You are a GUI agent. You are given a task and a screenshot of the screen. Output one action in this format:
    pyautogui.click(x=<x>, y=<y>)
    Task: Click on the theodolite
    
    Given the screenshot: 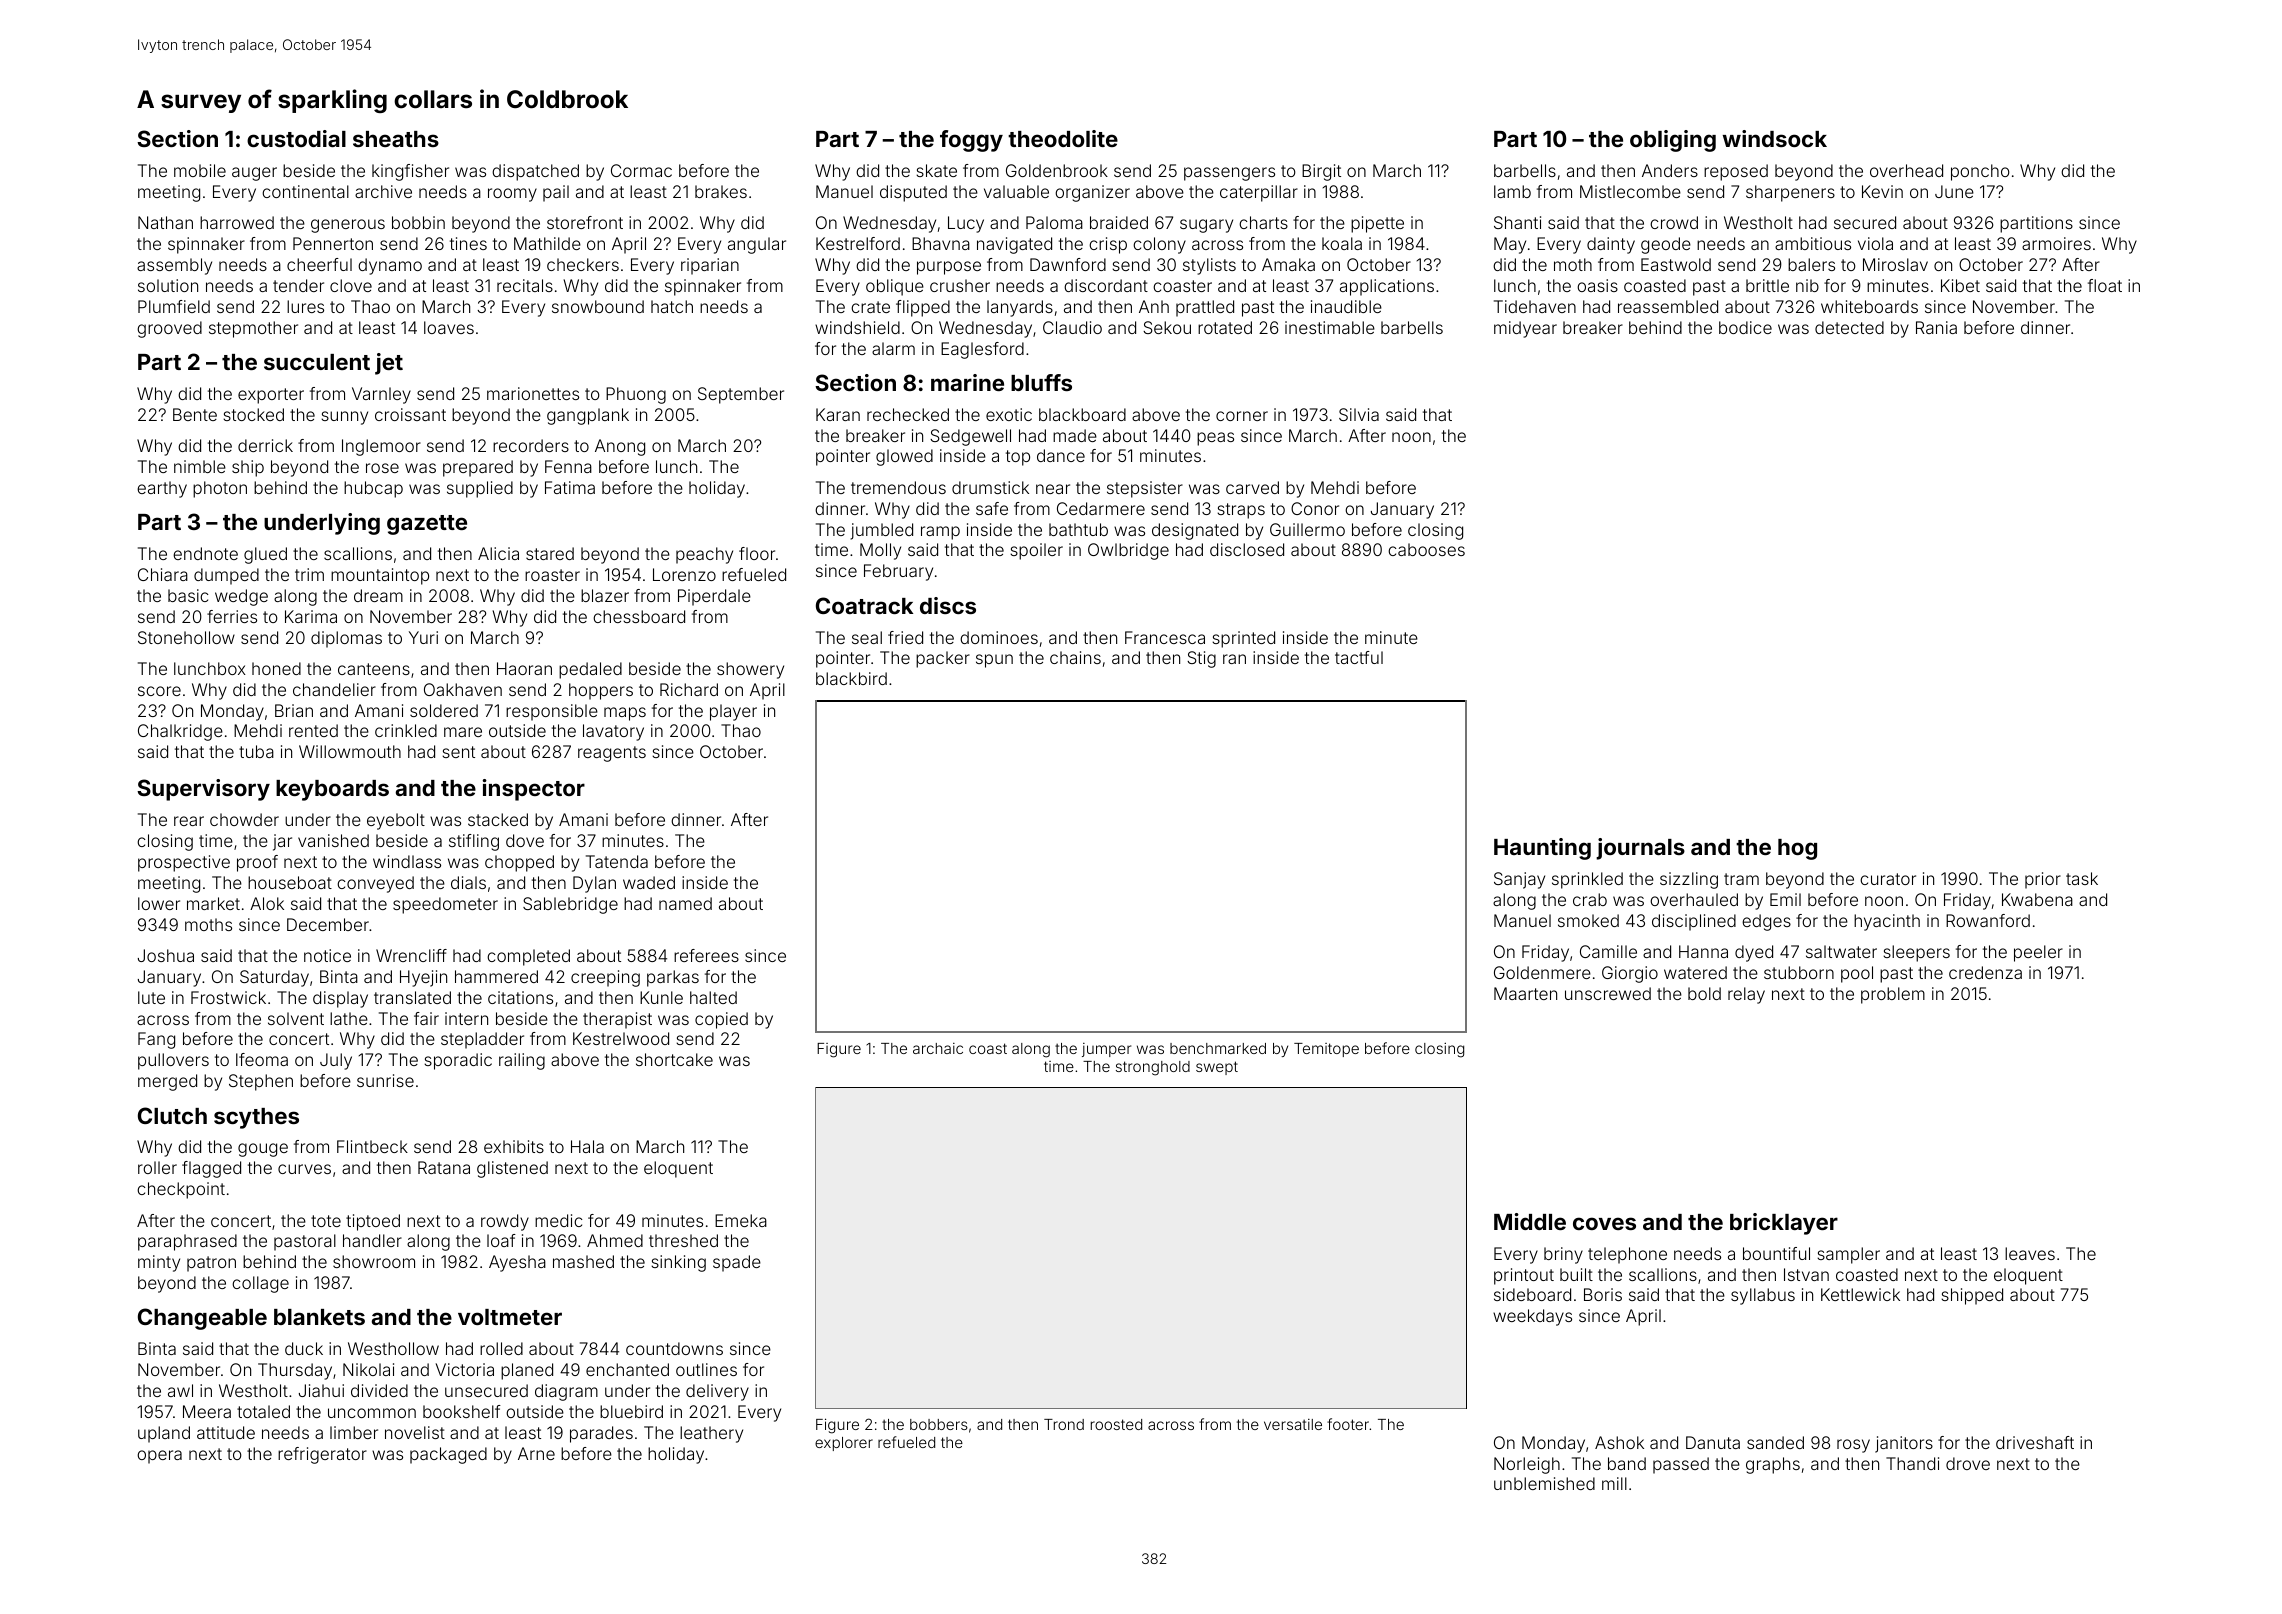 What is the action you would take?
    pyautogui.click(x=1063, y=138)
